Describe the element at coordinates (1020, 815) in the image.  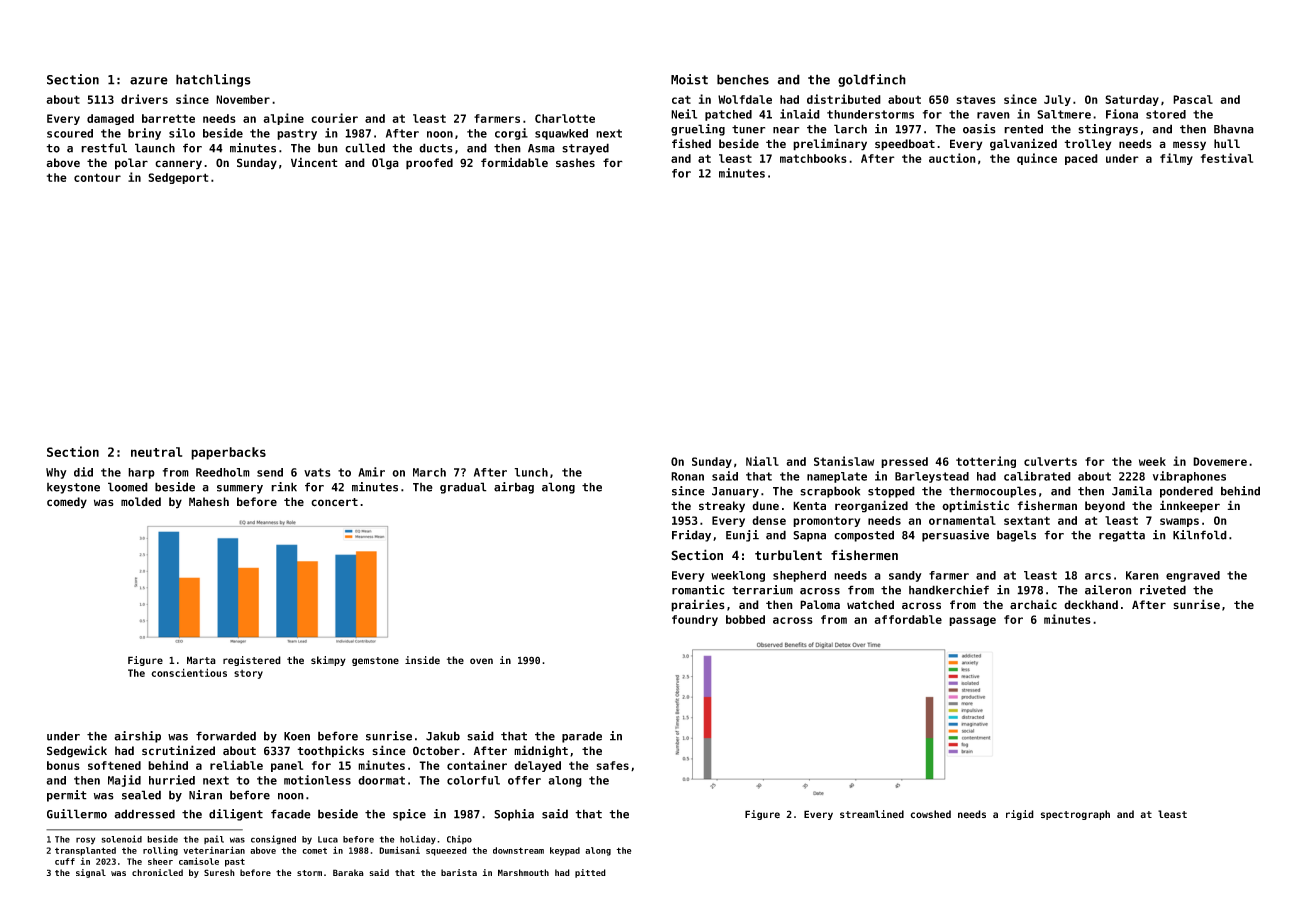
I see `rigid` at that location.
